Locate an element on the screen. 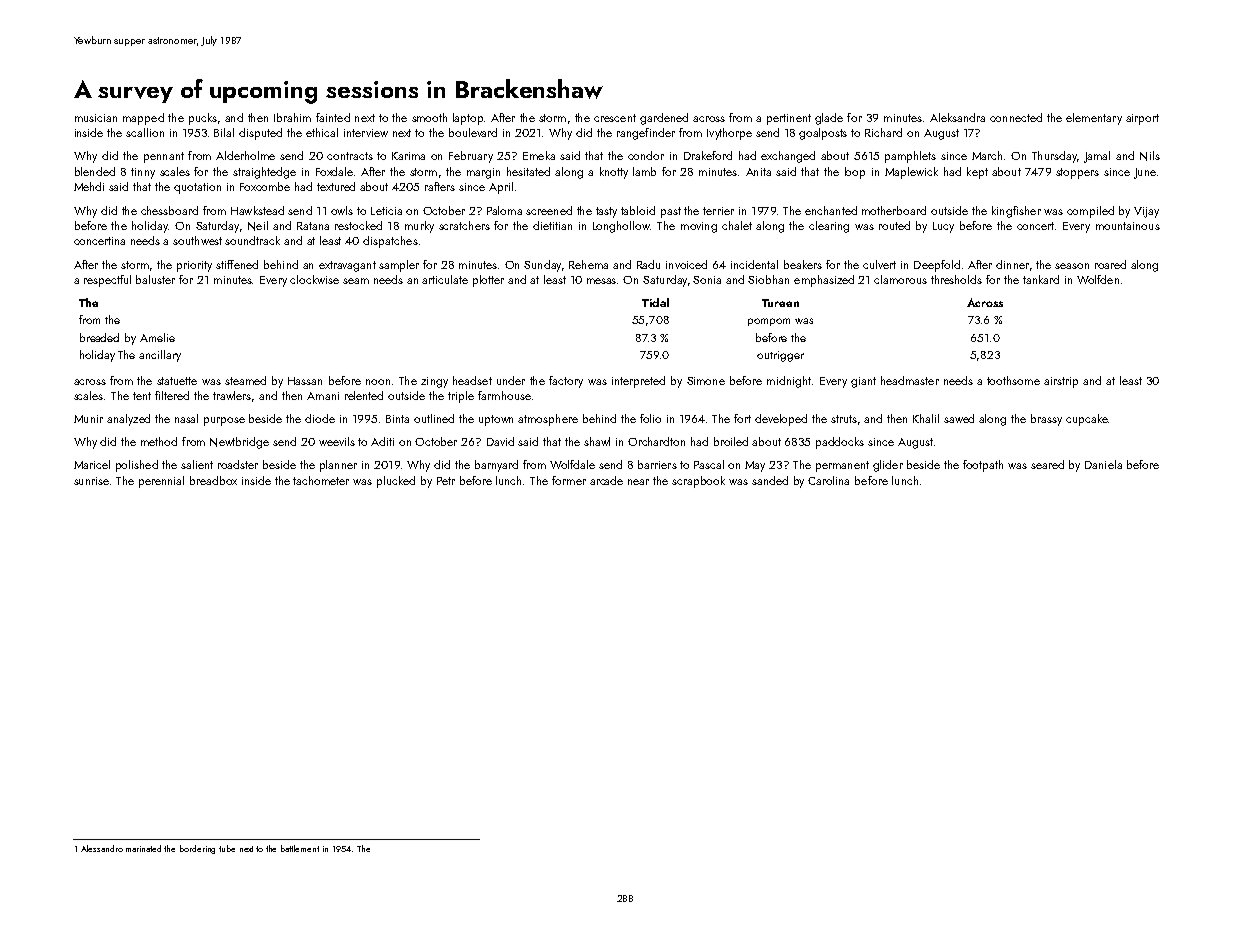 Image resolution: width=1233 pixels, height=952 pixels. battlement is located at coordinates (300, 848).
